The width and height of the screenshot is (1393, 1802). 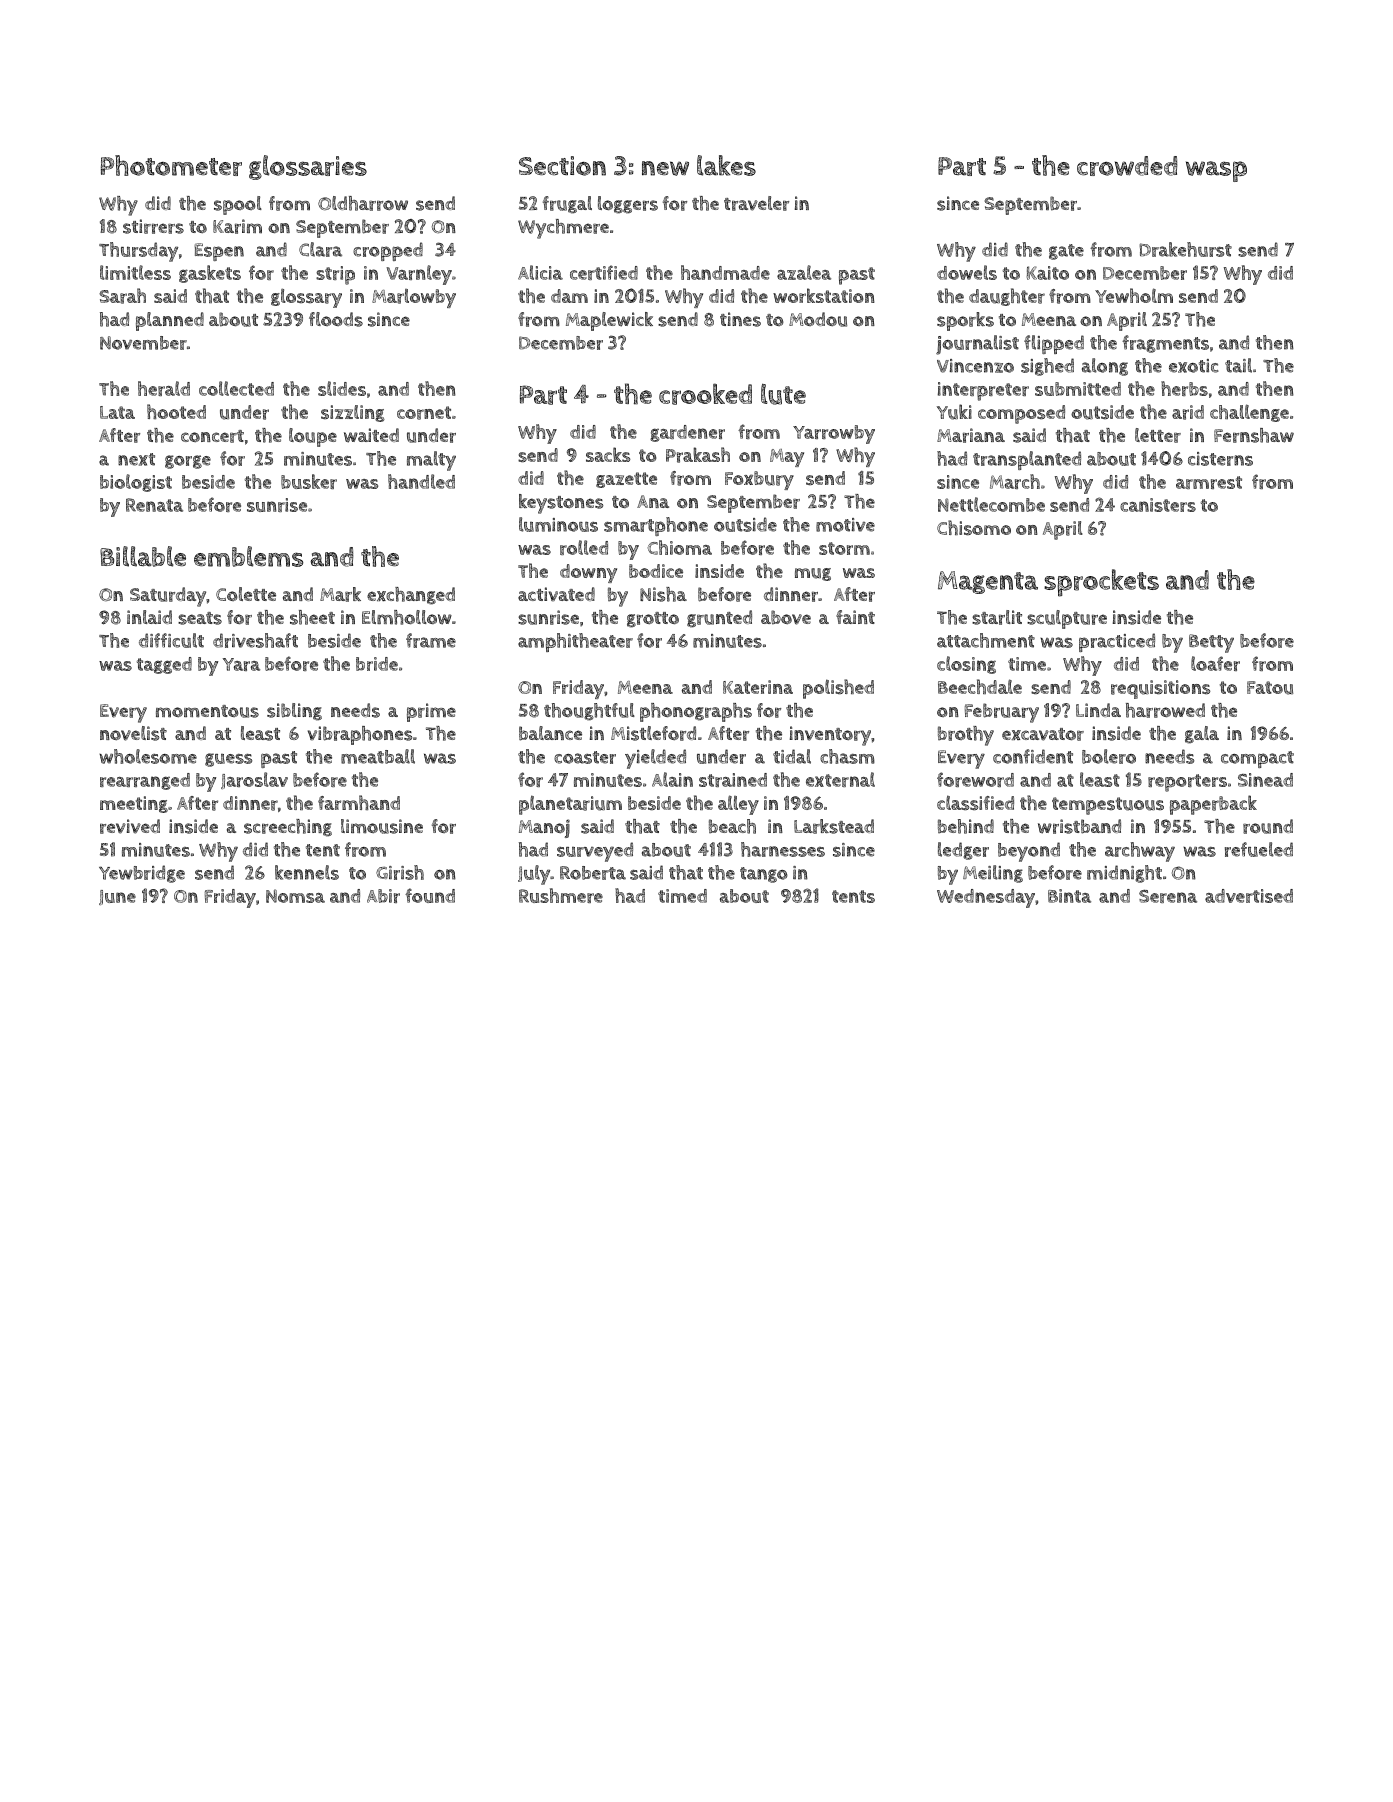 I want to click on Foxbury, so click(x=759, y=480).
